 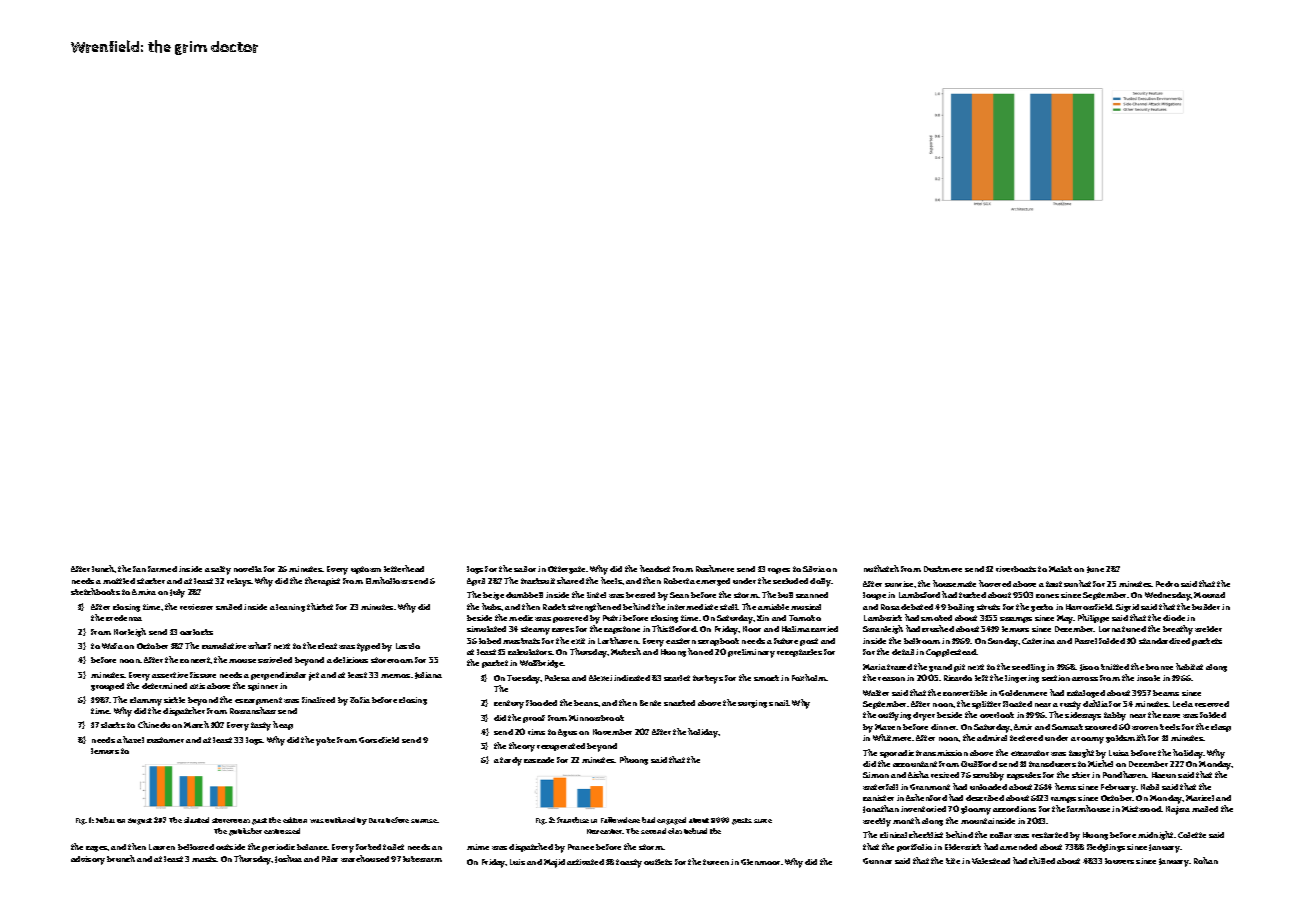 What do you see at coordinates (959, 668) in the screenshot?
I see `pit` at bounding box center [959, 668].
